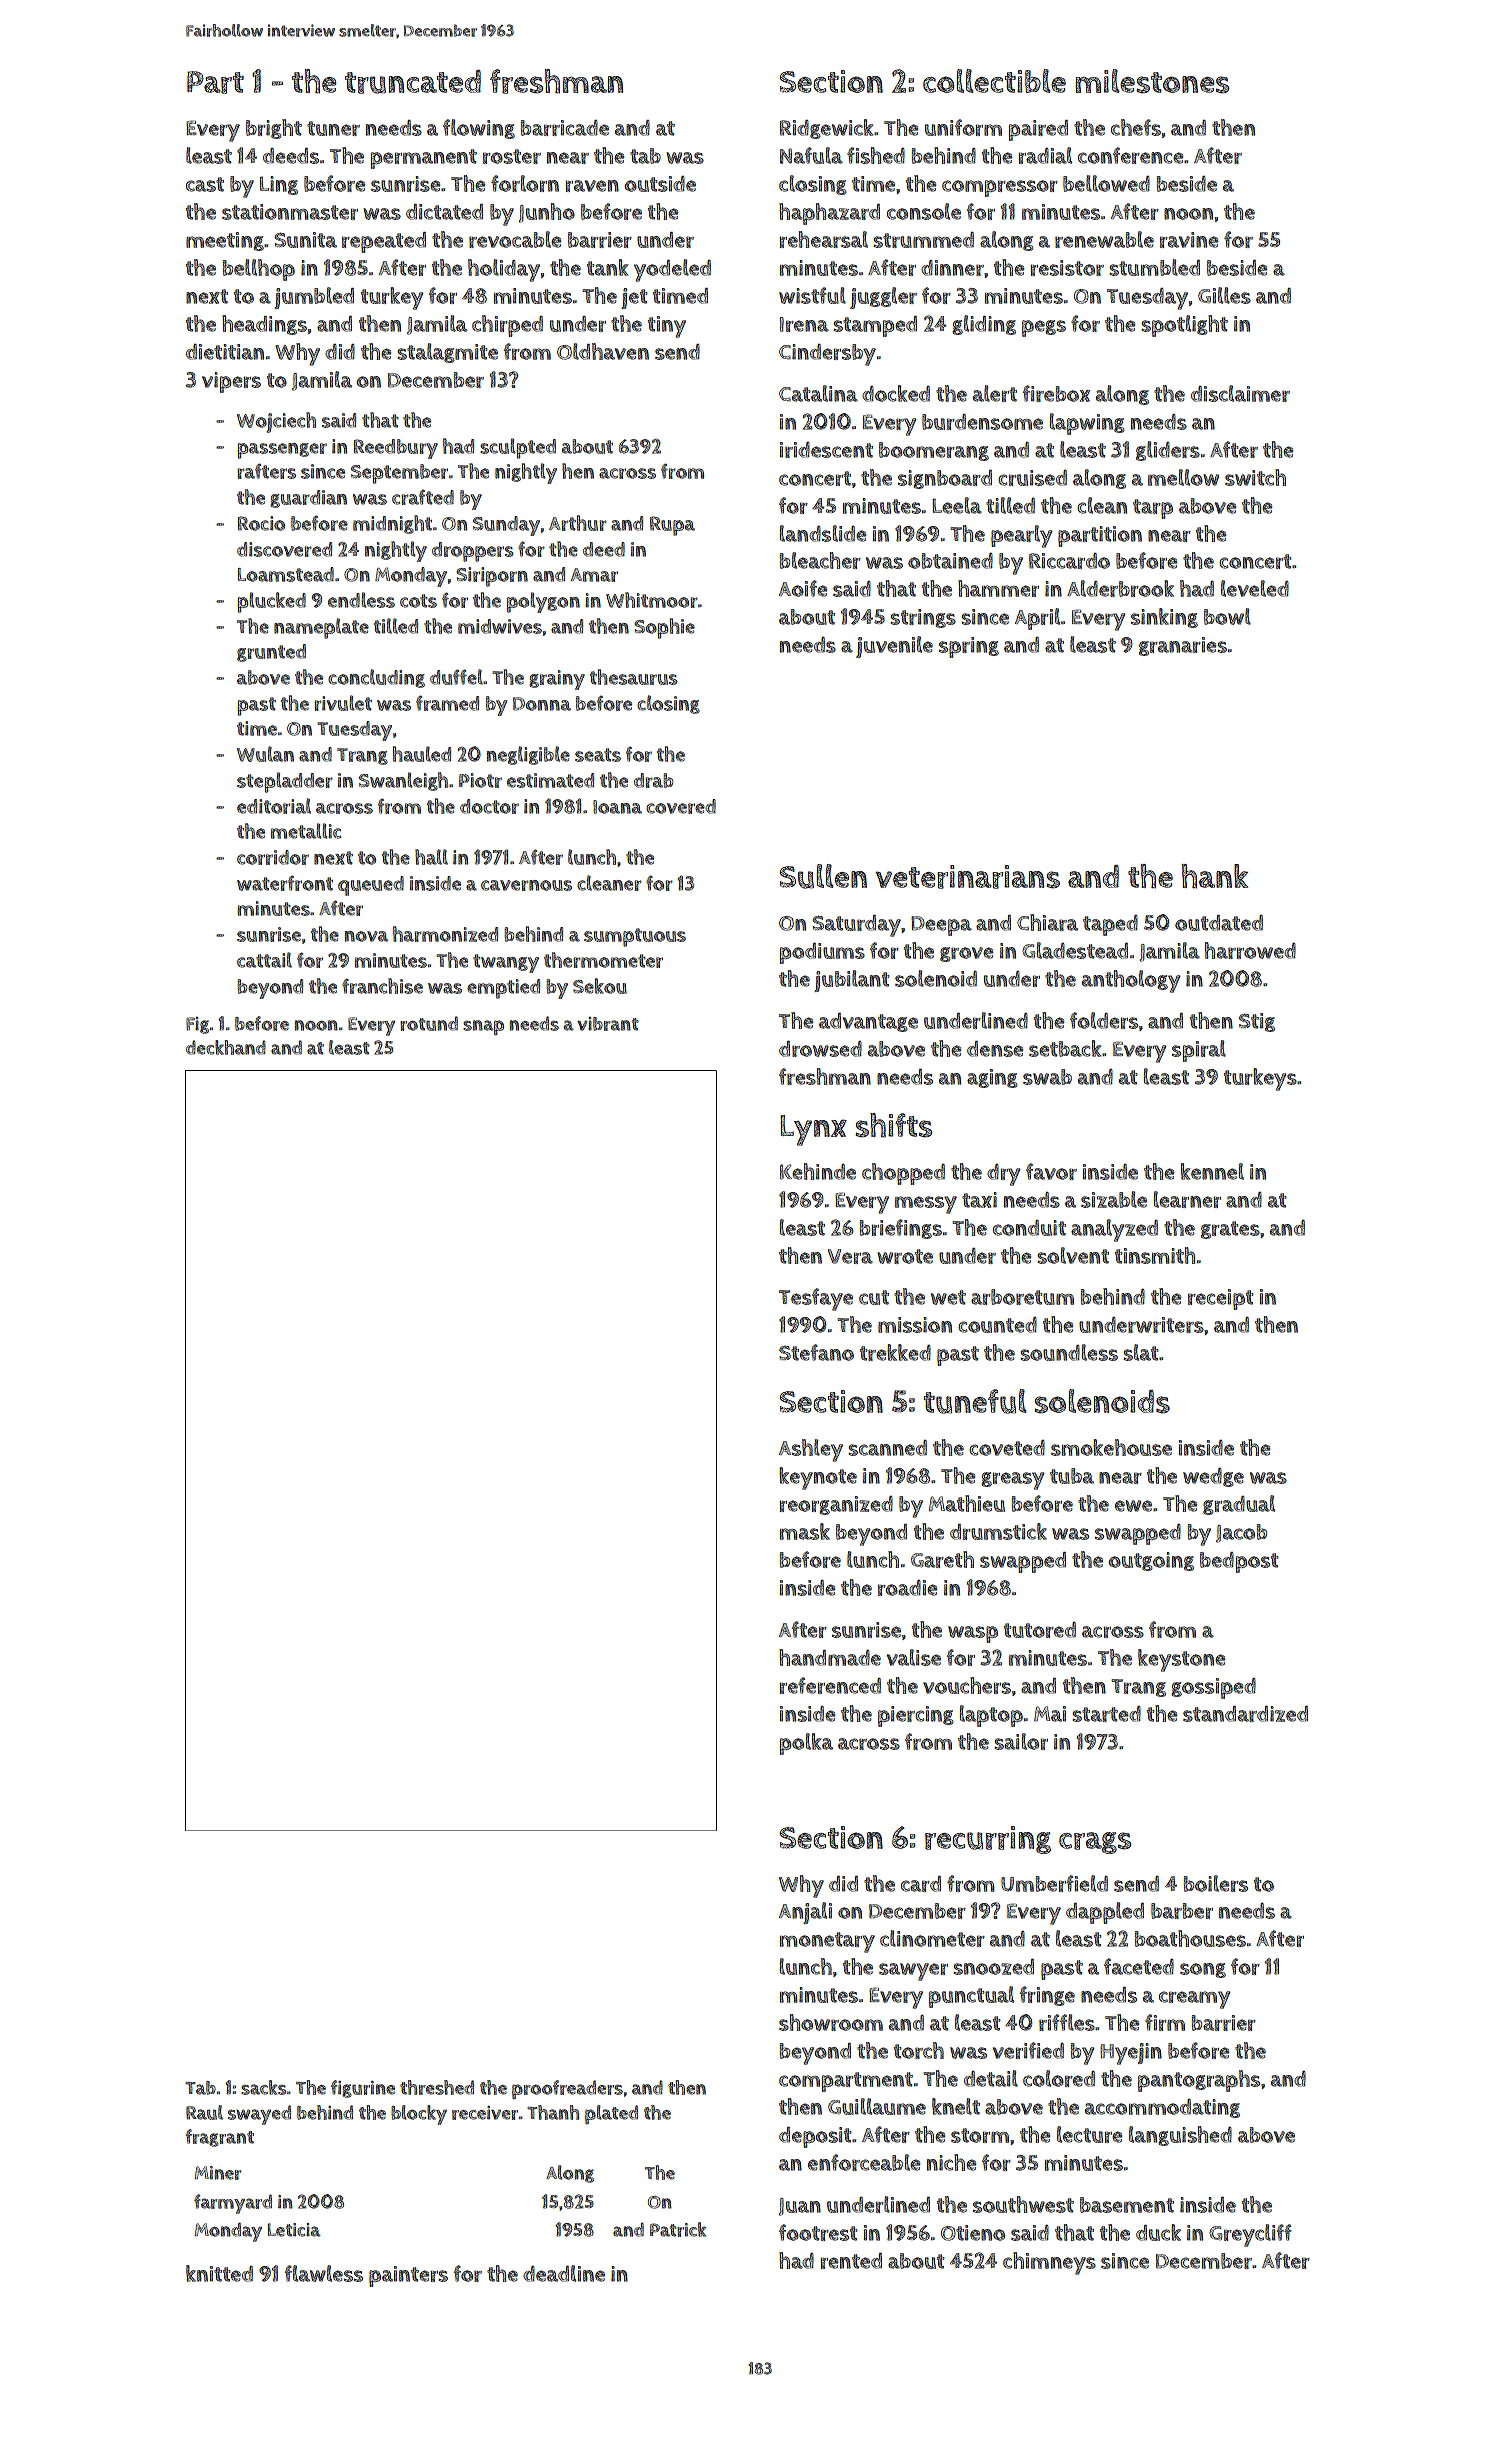  Describe the element at coordinates (413, 82) in the screenshot. I see `truncated` at that location.
